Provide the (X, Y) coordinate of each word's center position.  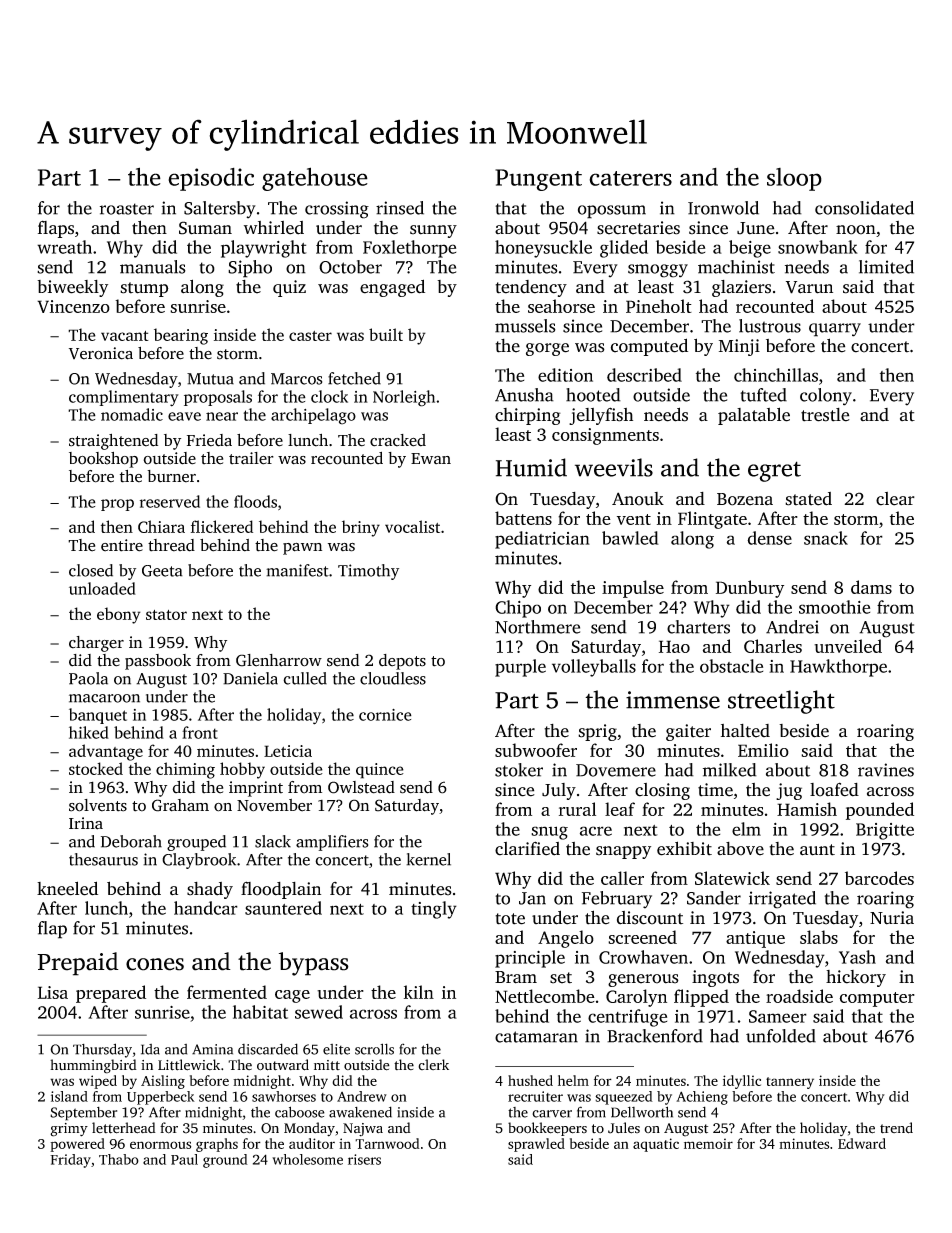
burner (171, 476)
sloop (794, 179)
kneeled (67, 888)
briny (361, 528)
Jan (532, 898)
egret (774, 471)
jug (789, 791)
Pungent (538, 180)
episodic (211, 179)
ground (225, 1161)
